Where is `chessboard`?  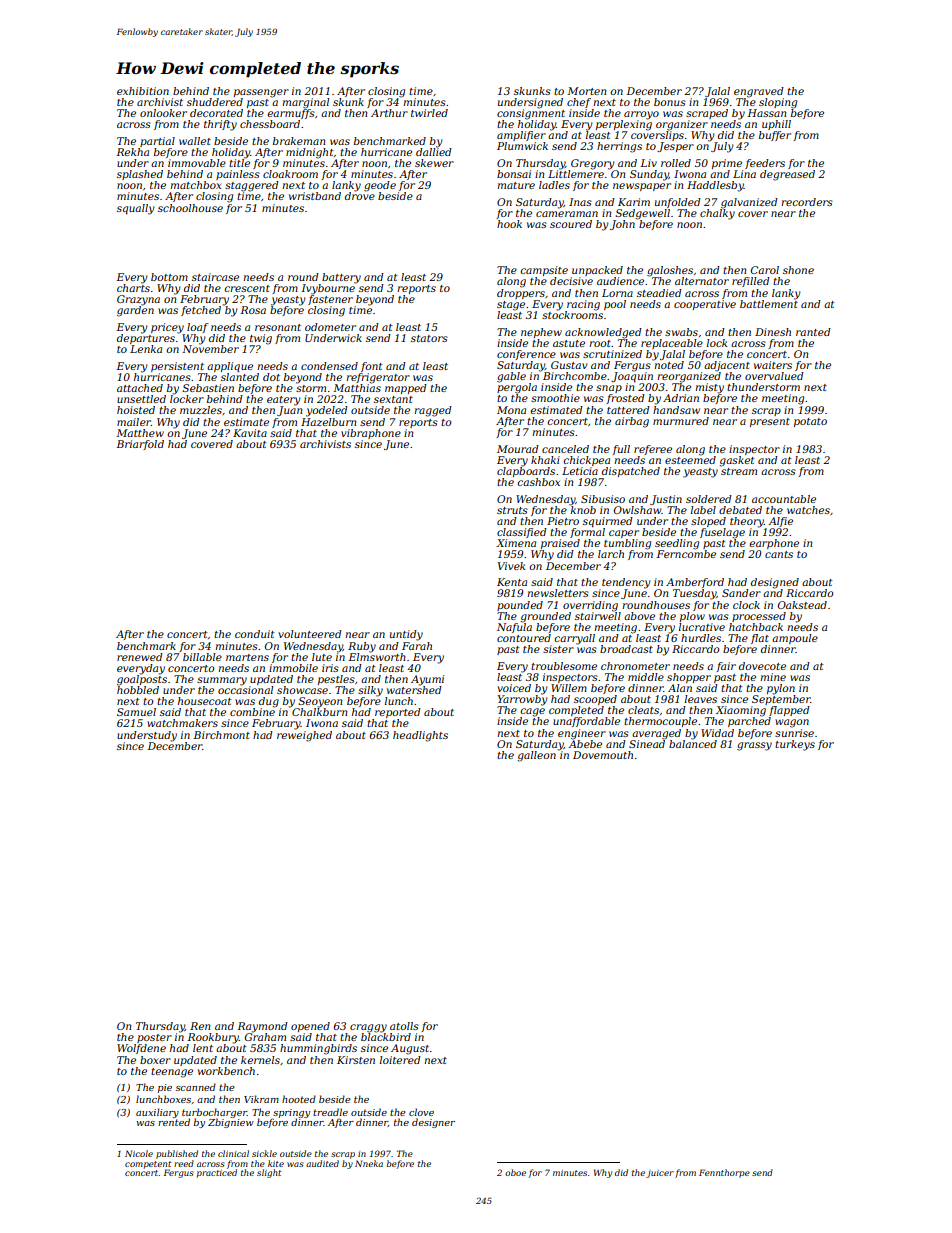
chessboard is located at coordinates (270, 124).
